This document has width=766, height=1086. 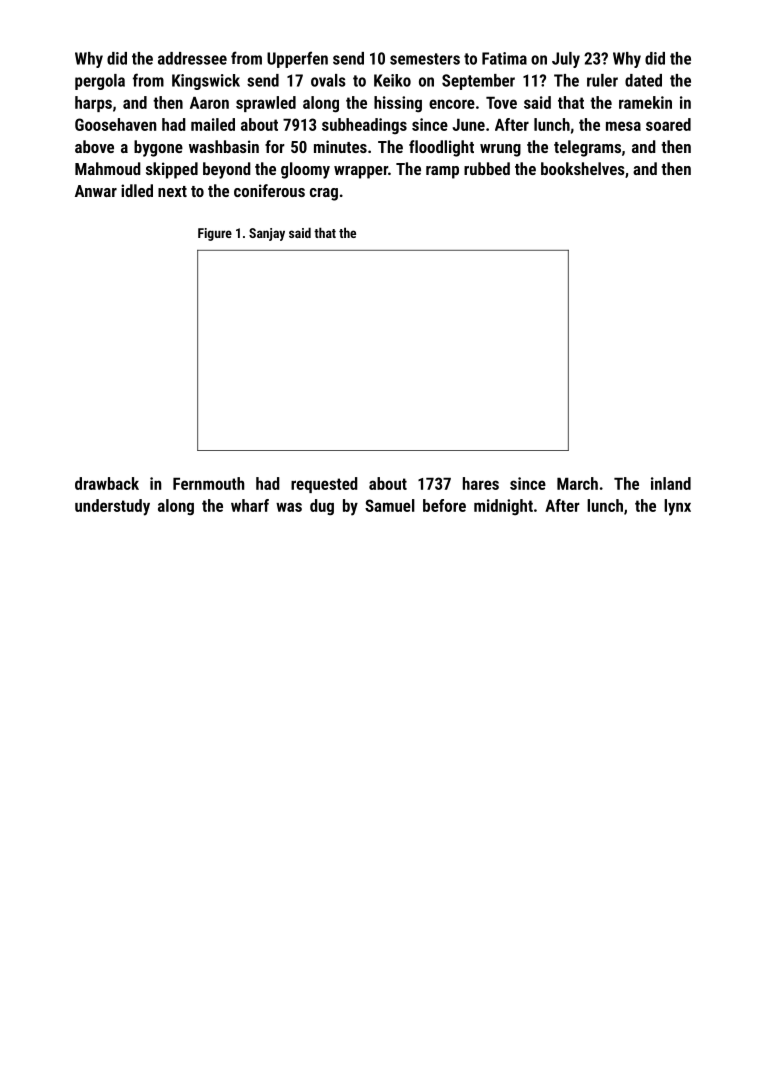 I want to click on addressee, so click(x=192, y=58).
